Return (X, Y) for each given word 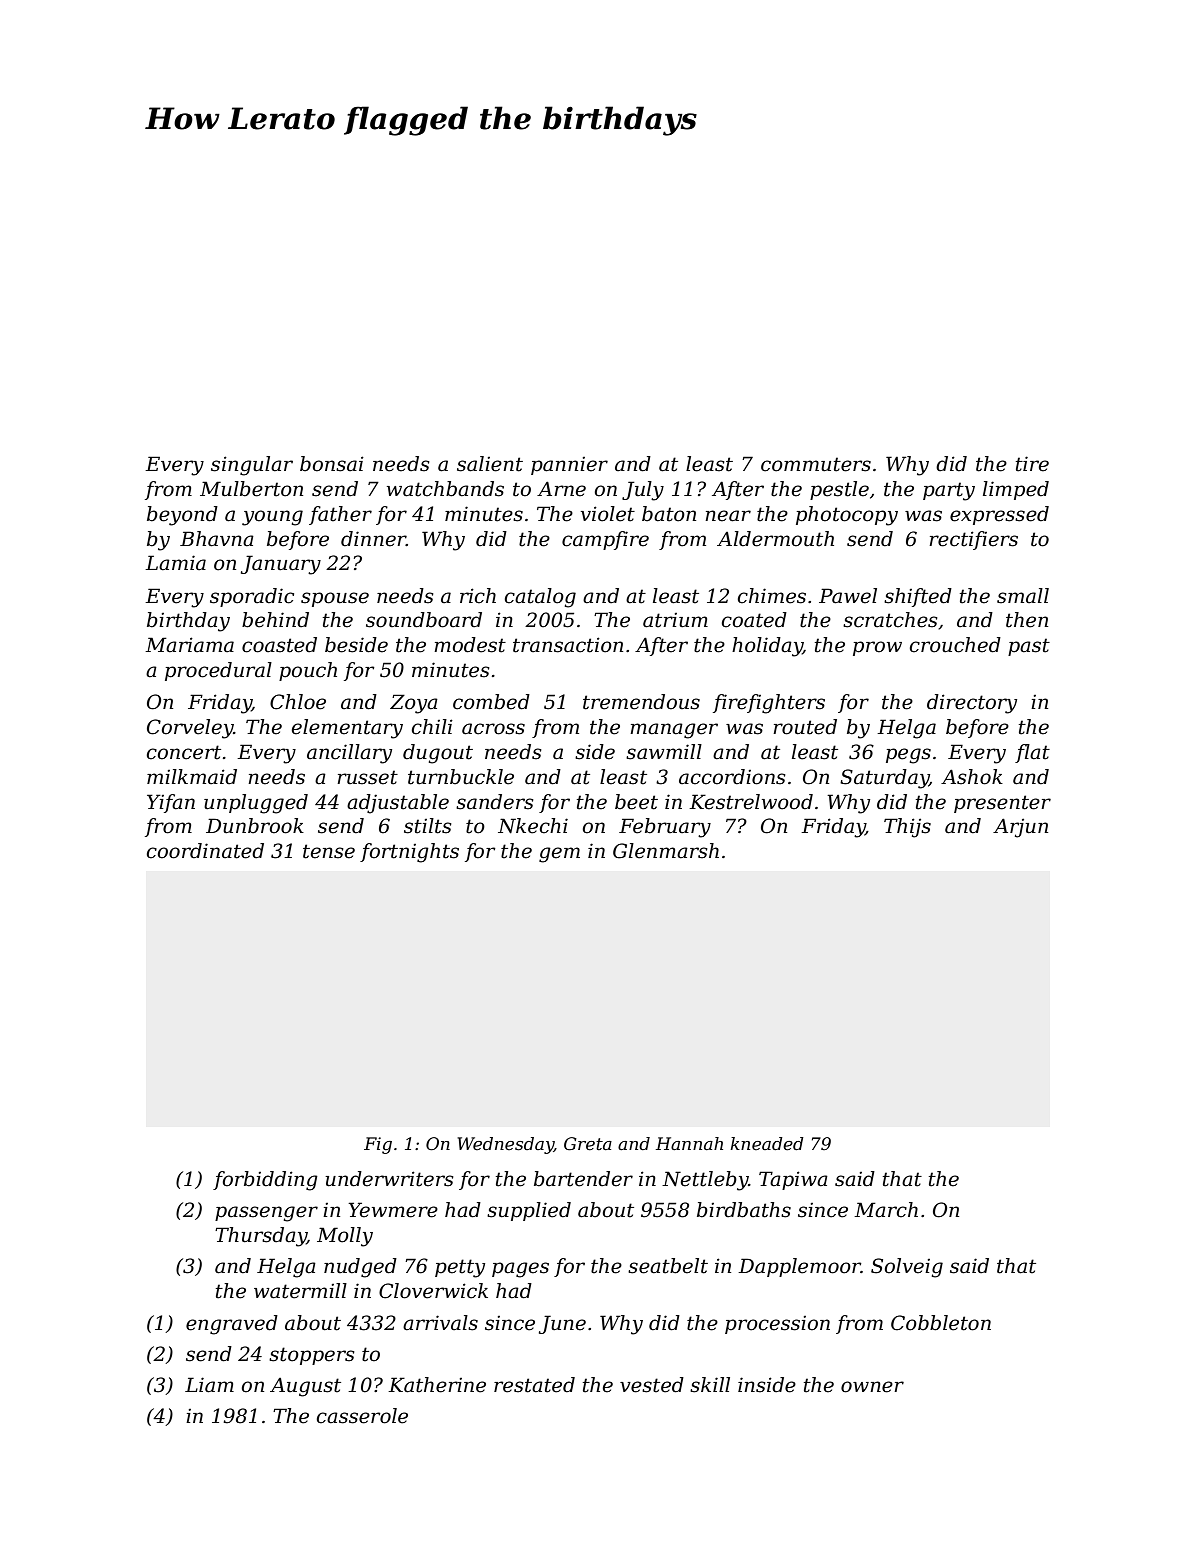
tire (1032, 464)
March (886, 1210)
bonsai (332, 464)
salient (490, 464)
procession (777, 1325)
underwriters (389, 1179)
